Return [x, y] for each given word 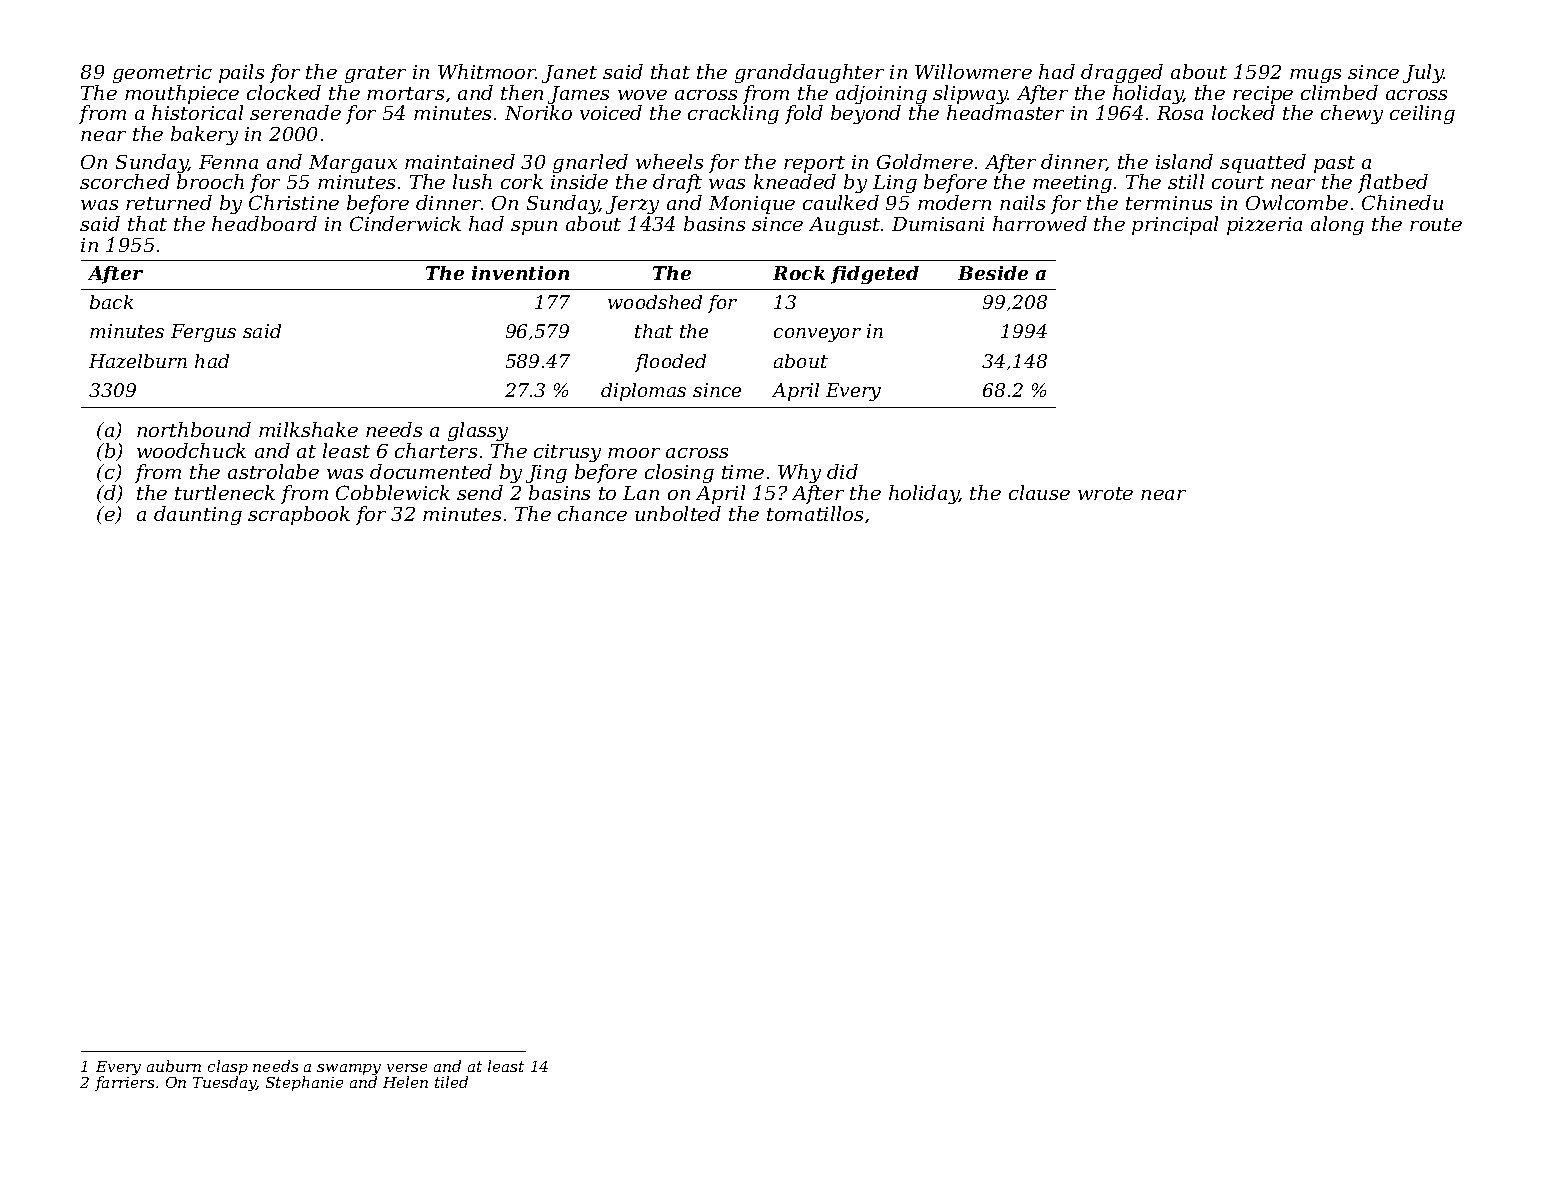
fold [804, 114]
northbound [194, 429]
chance [592, 513]
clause [1039, 492]
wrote [1105, 493]
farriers [124, 1083]
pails [241, 73]
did [842, 471]
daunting [198, 515]
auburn [174, 1066]
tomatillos [815, 513]
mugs [1315, 76]
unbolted [678, 513]
